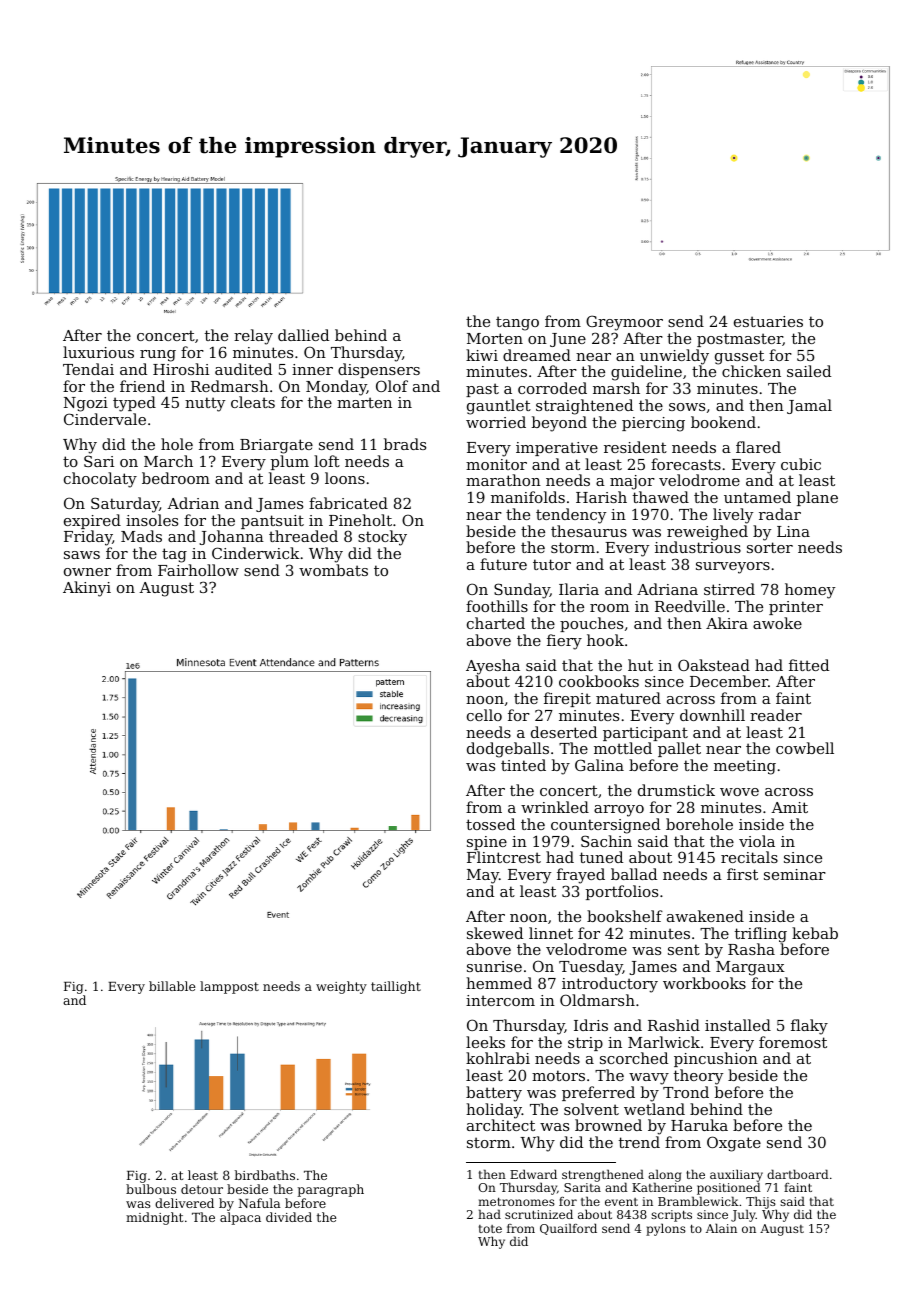  I want to click on corroded, so click(552, 388).
